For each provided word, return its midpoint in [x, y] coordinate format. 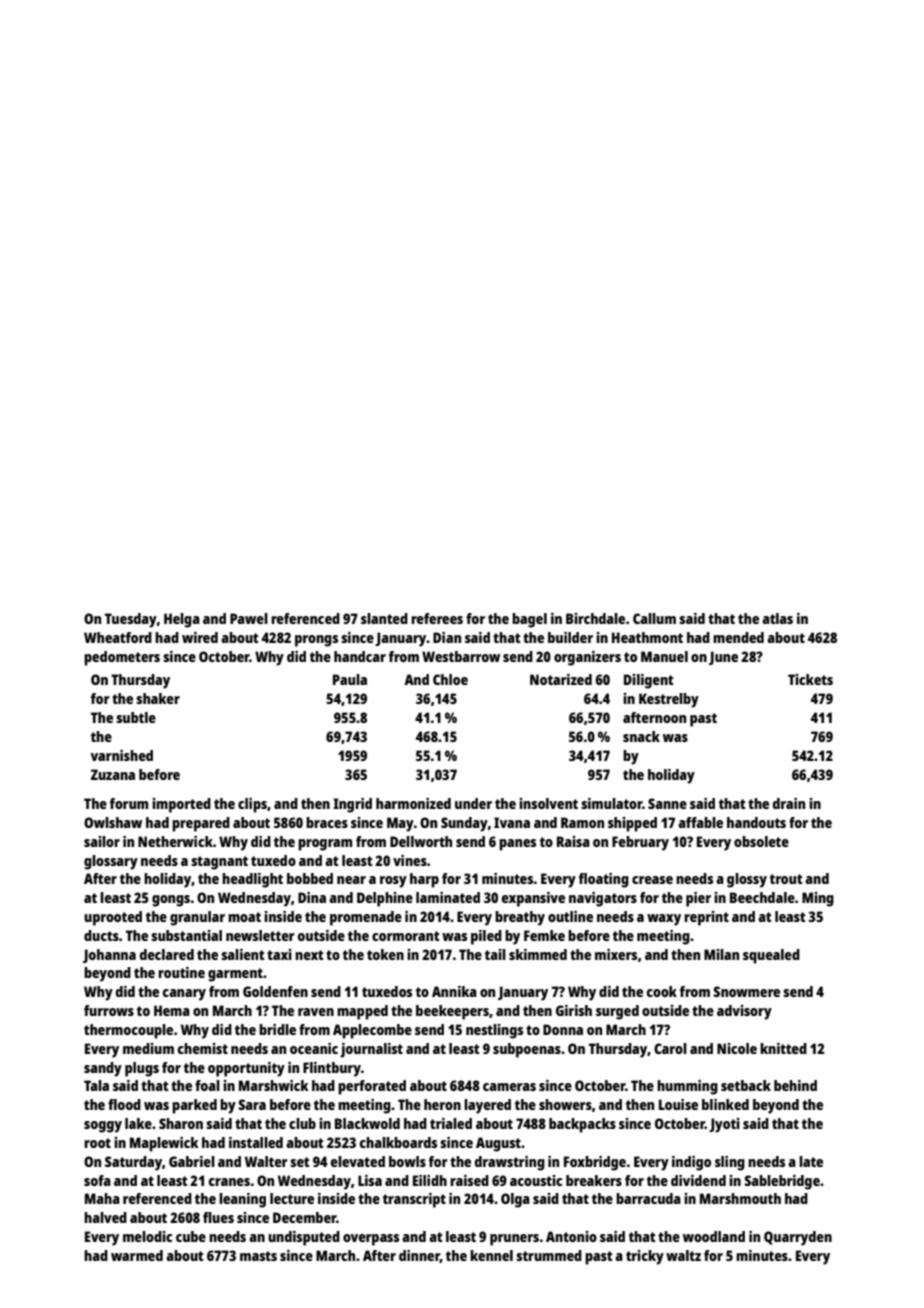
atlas [777, 618]
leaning [242, 1200]
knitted [783, 1048]
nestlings [494, 1031]
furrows [109, 1010]
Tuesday [131, 620]
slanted [384, 618]
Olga [515, 1200]
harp [424, 880]
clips [252, 805]
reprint [706, 918]
